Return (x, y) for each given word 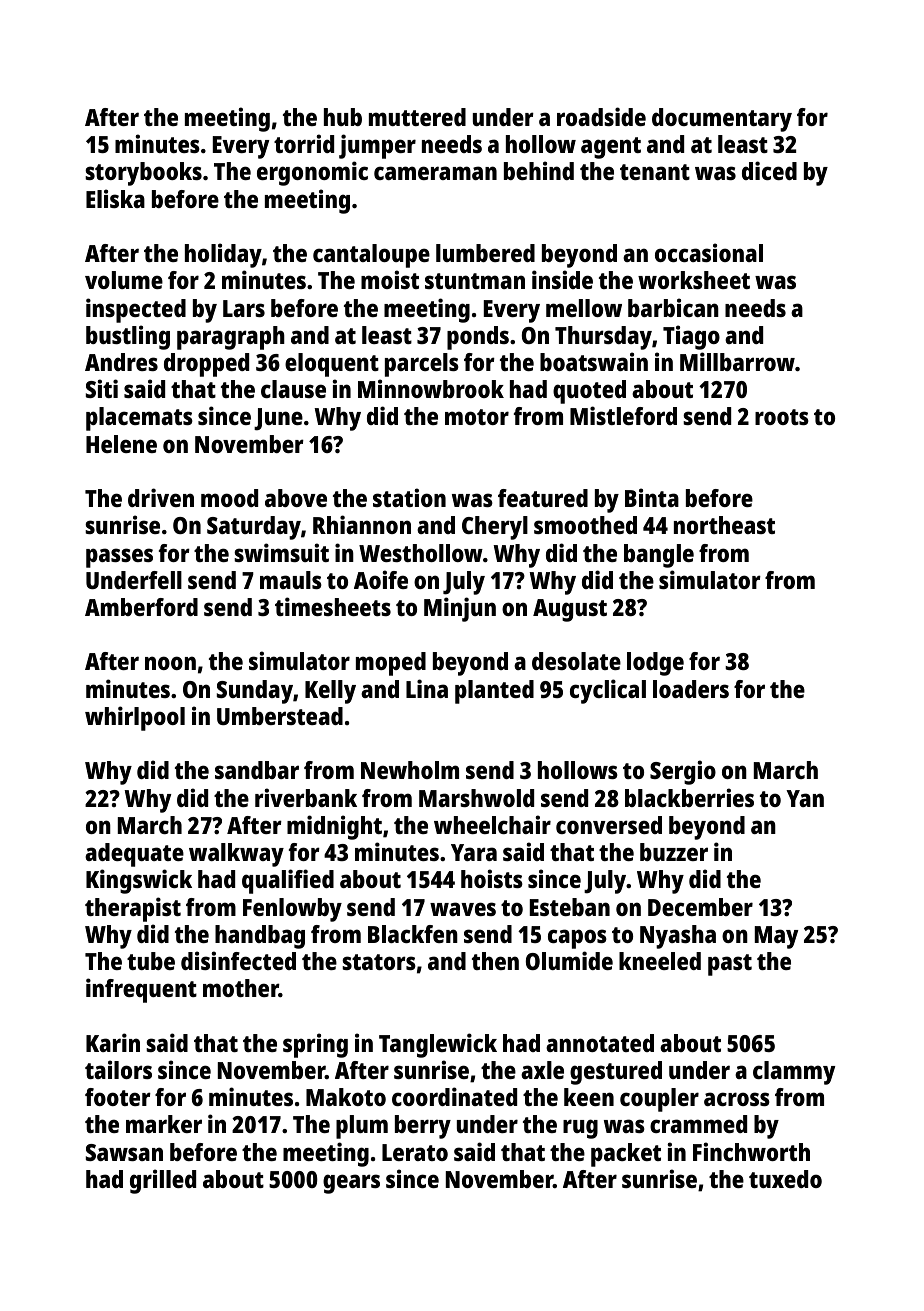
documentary (722, 120)
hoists (492, 878)
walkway (236, 855)
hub (343, 117)
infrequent (141, 990)
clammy (794, 1073)
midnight (334, 827)
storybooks (143, 174)
